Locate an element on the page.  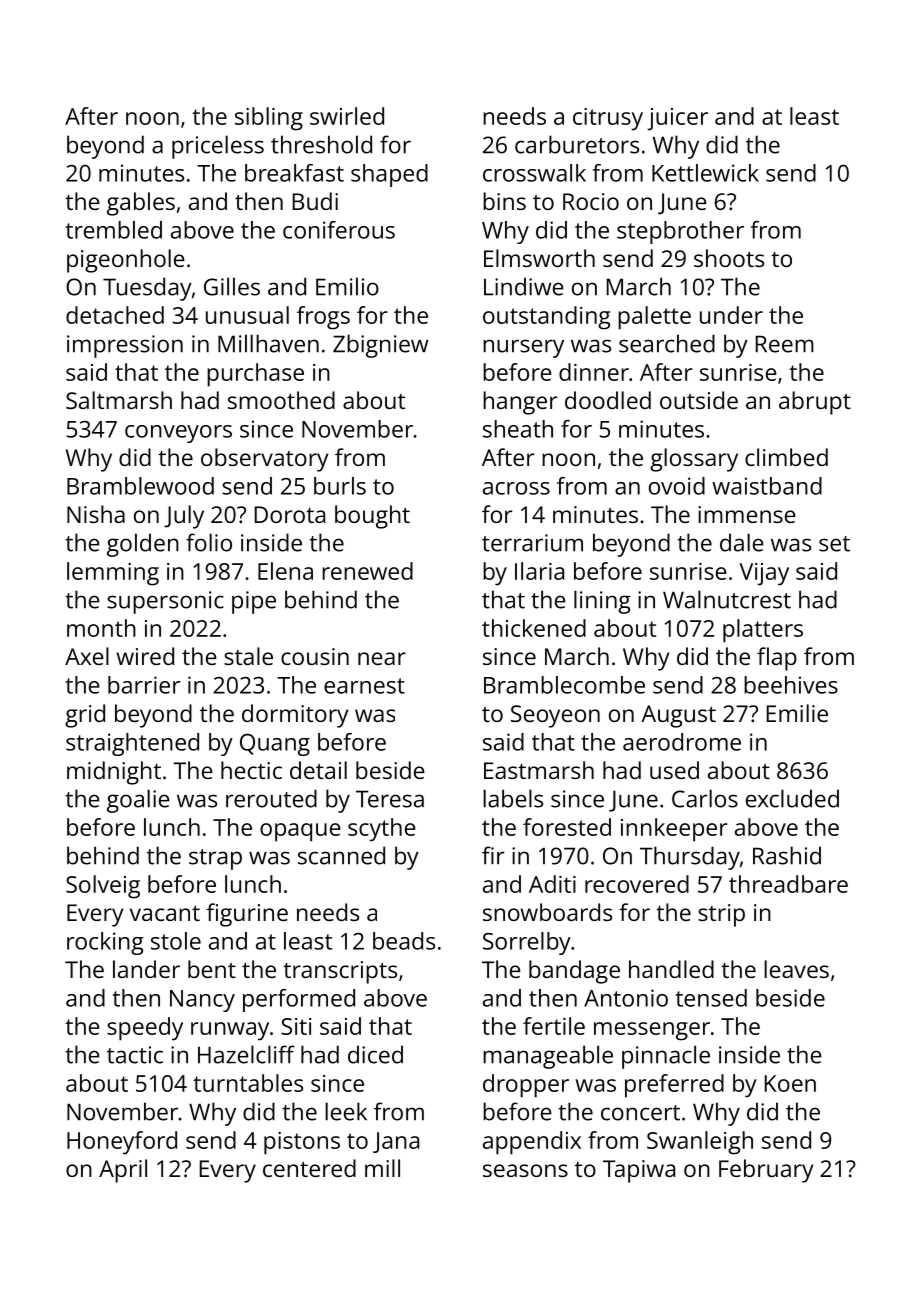
turntables is located at coordinates (248, 1083).
